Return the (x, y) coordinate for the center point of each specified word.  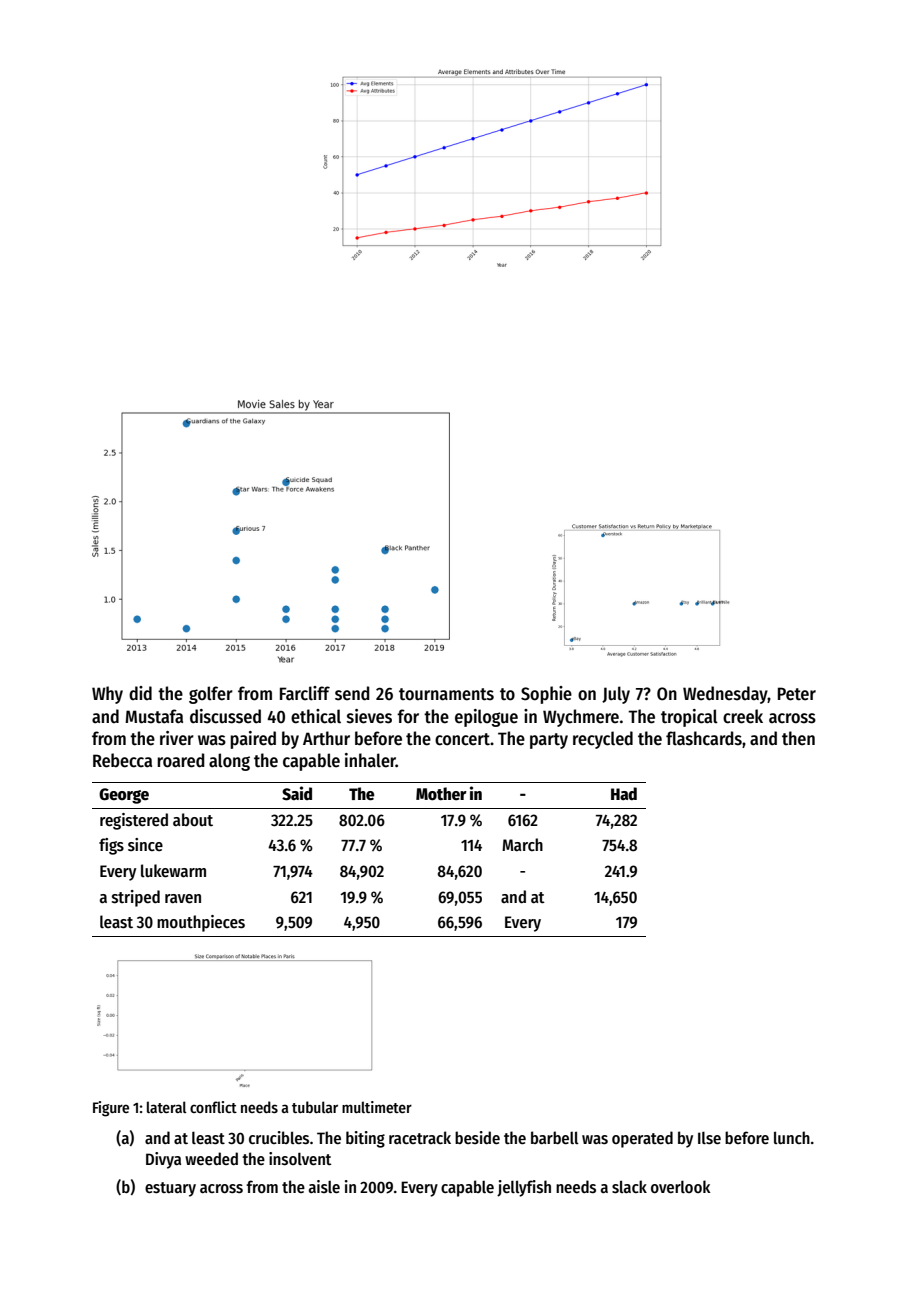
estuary (170, 1189)
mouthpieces (201, 923)
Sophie (546, 695)
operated (642, 1139)
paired (253, 740)
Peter (797, 694)
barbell (555, 1137)
